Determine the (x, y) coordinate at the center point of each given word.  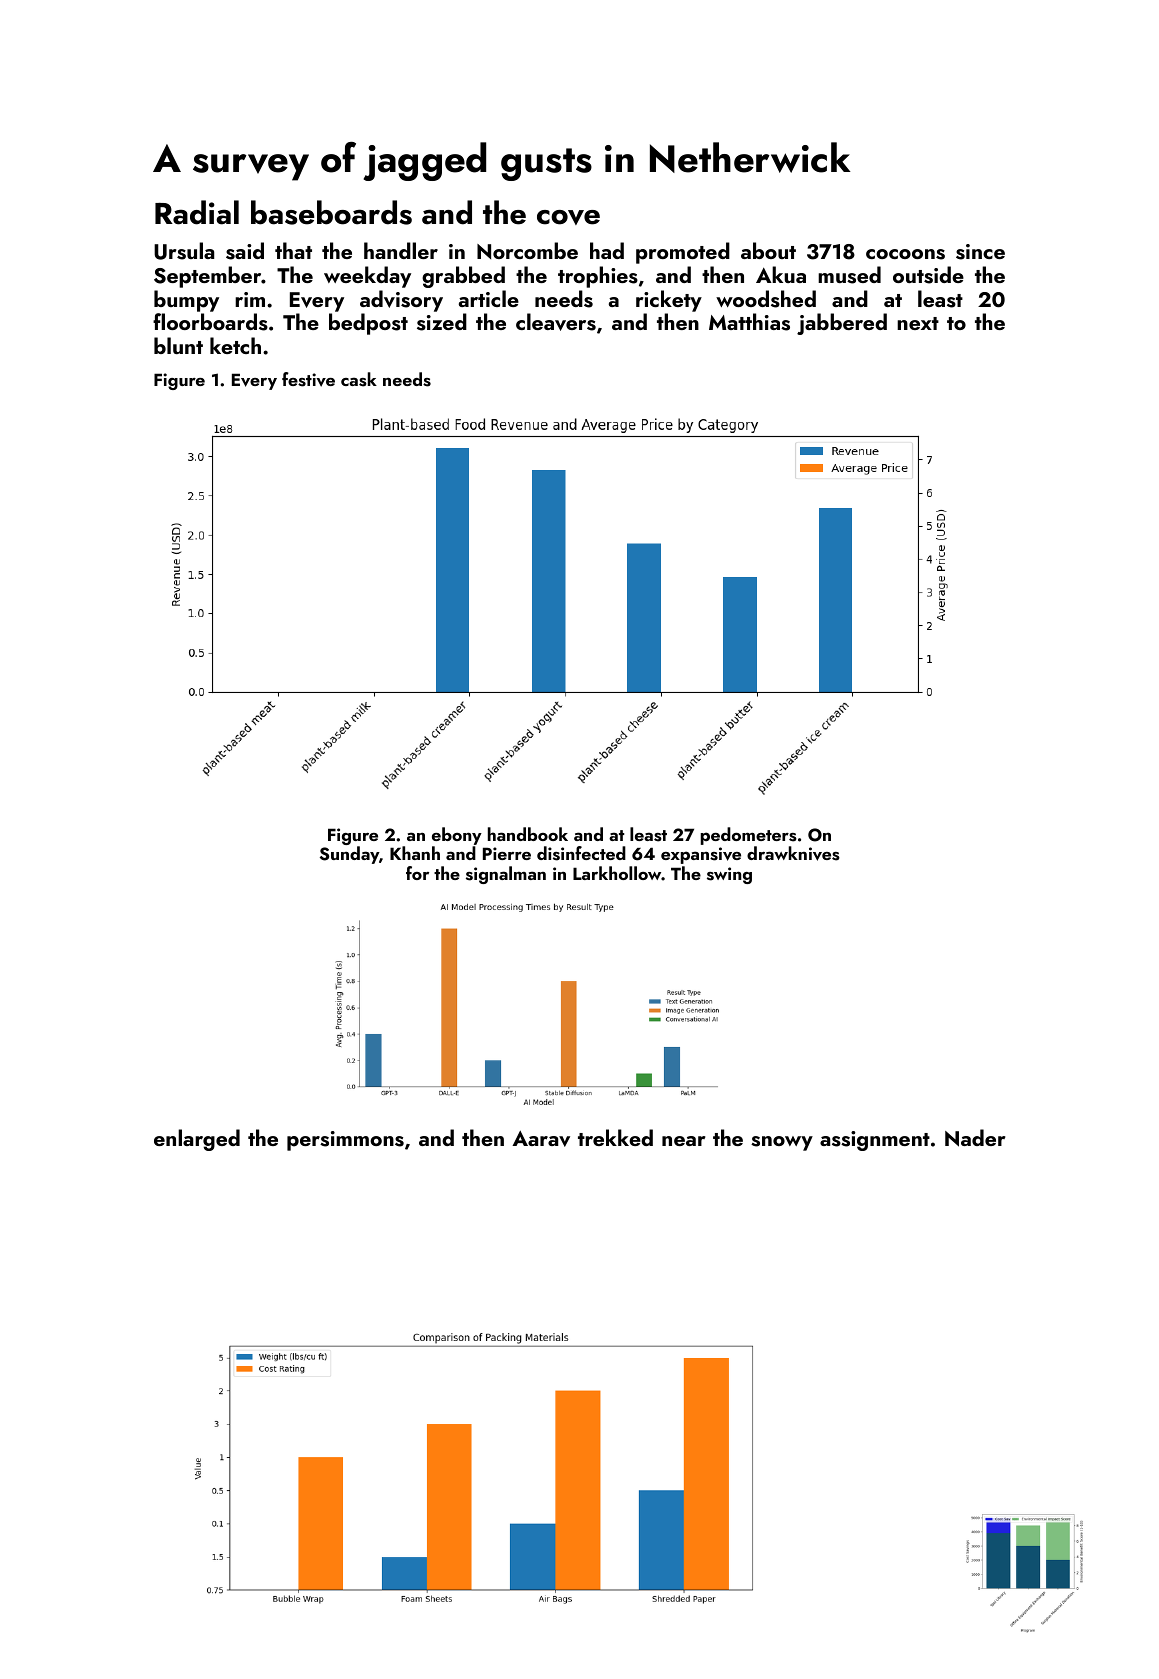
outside (928, 275)
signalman (506, 875)
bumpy (186, 301)
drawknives (793, 853)
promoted (683, 253)
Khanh (415, 853)
